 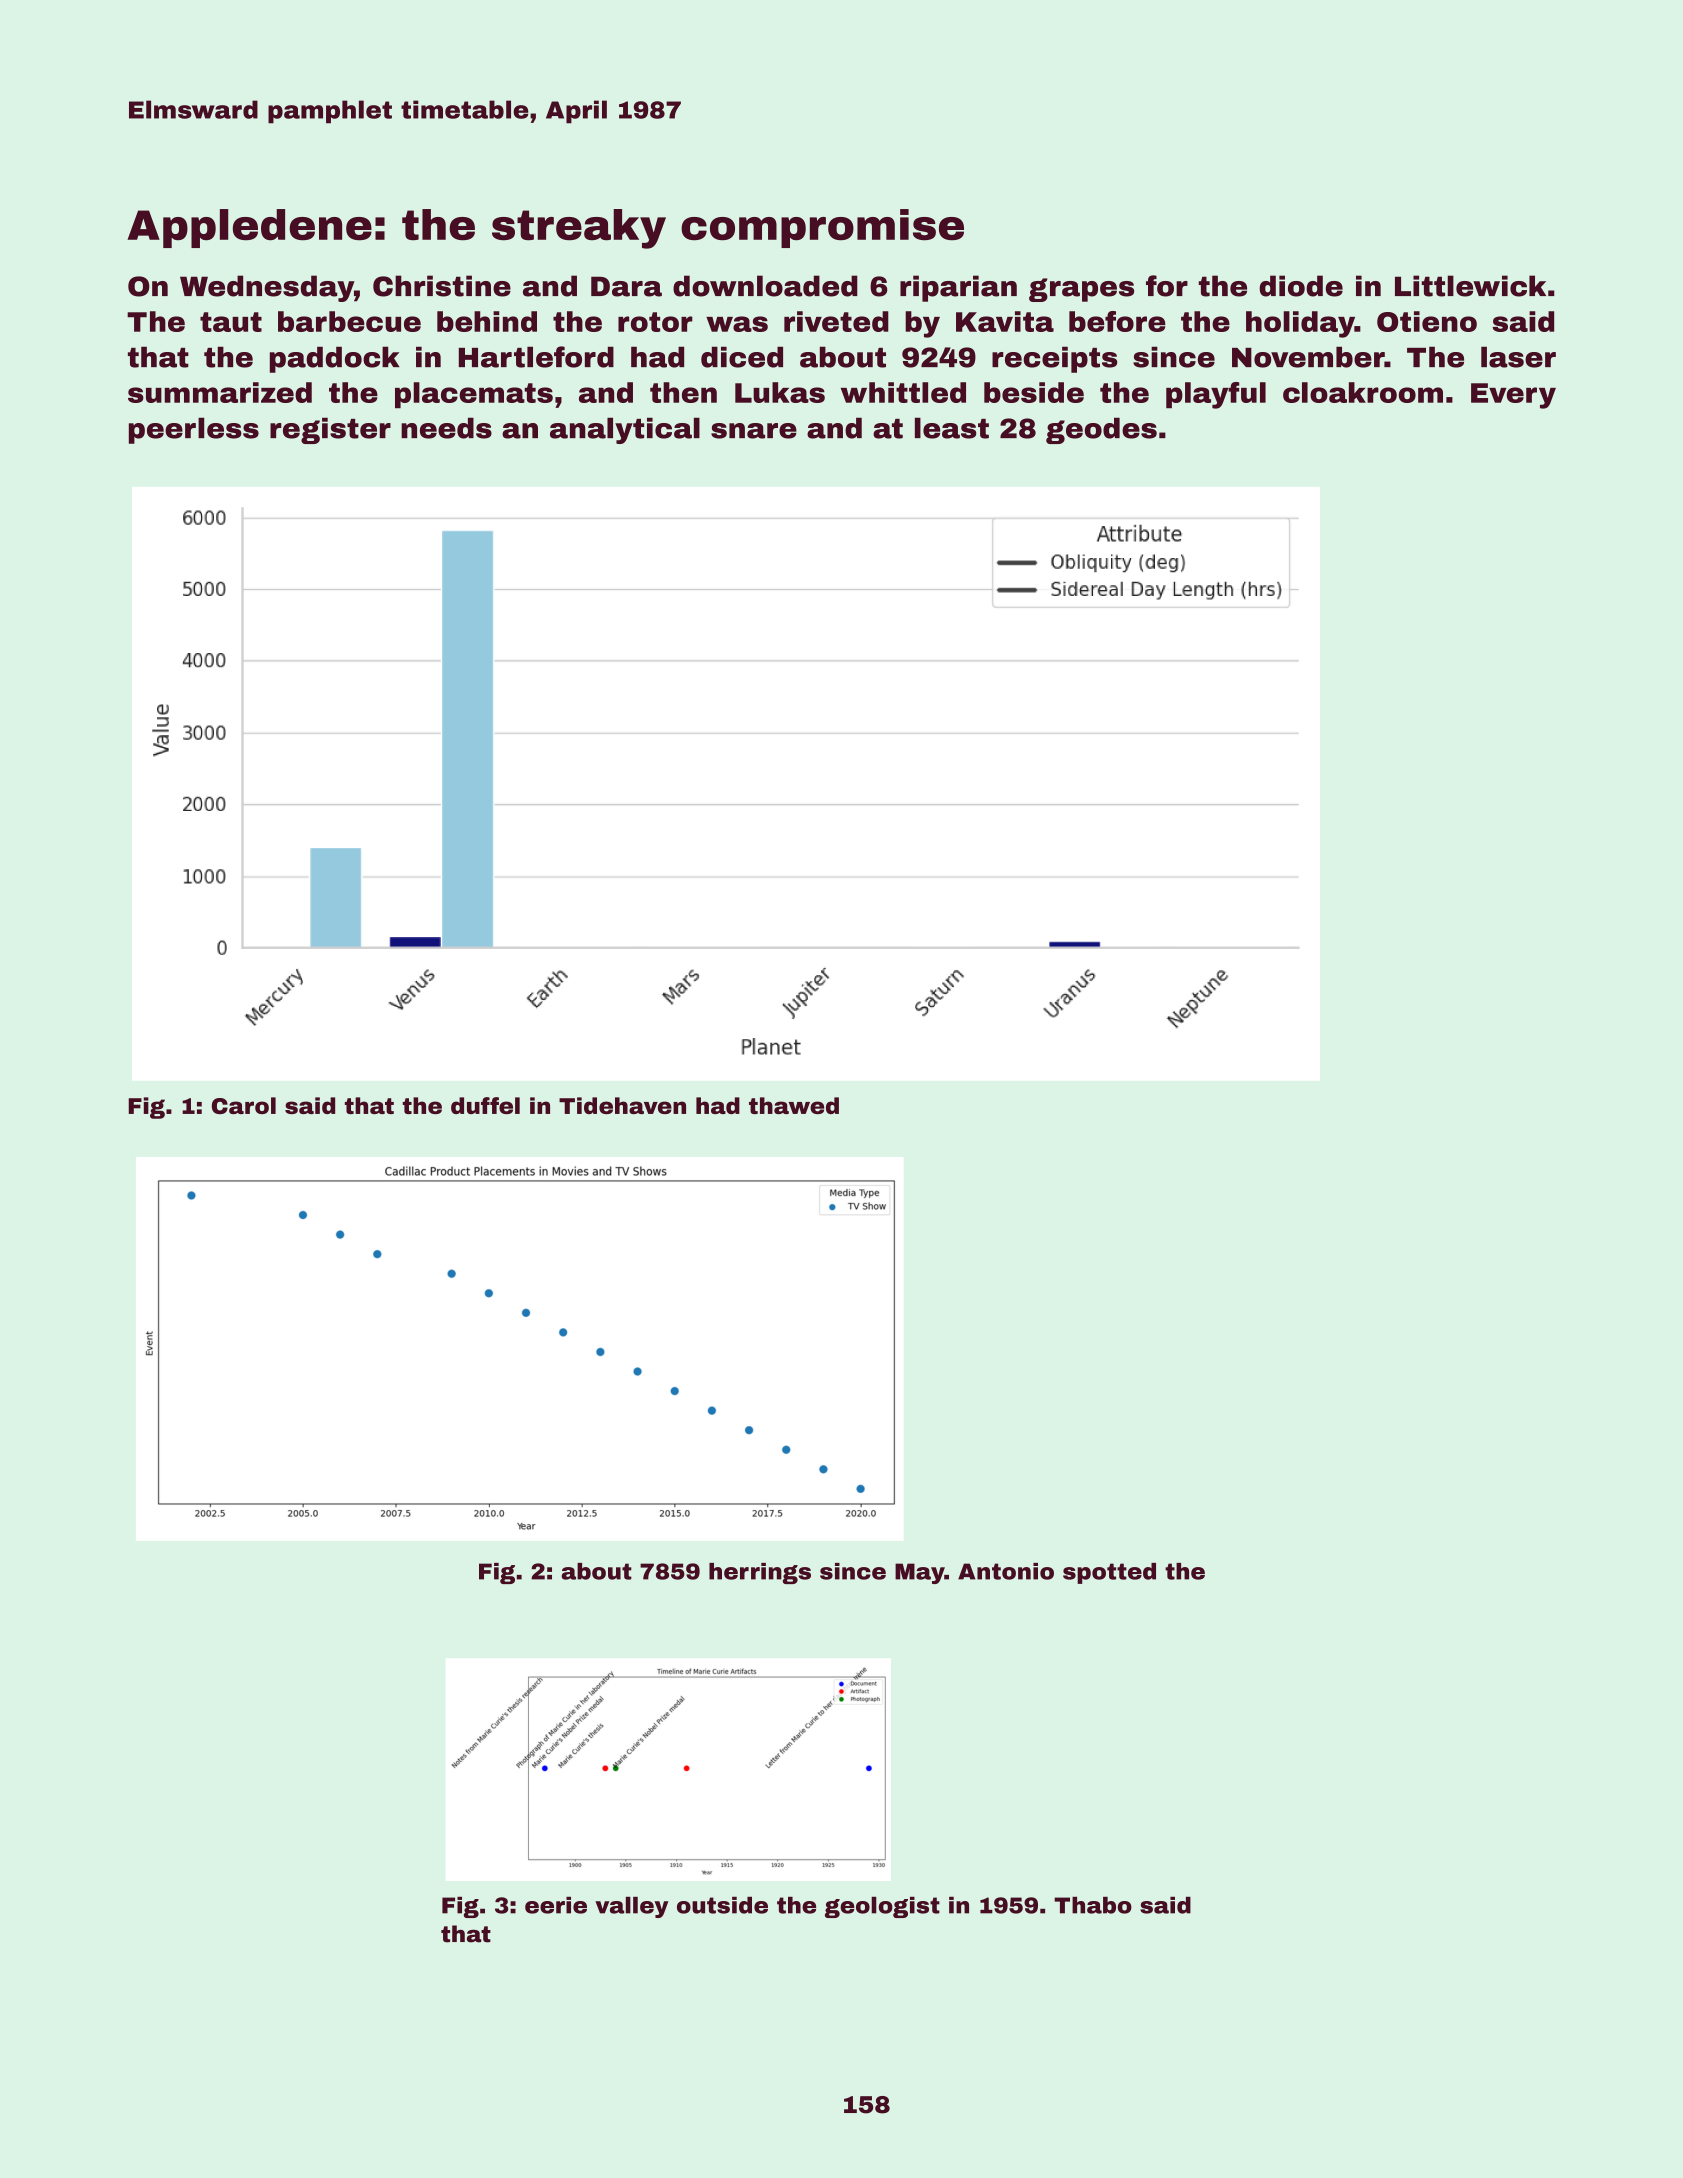 I want to click on eerie, so click(x=556, y=1905).
